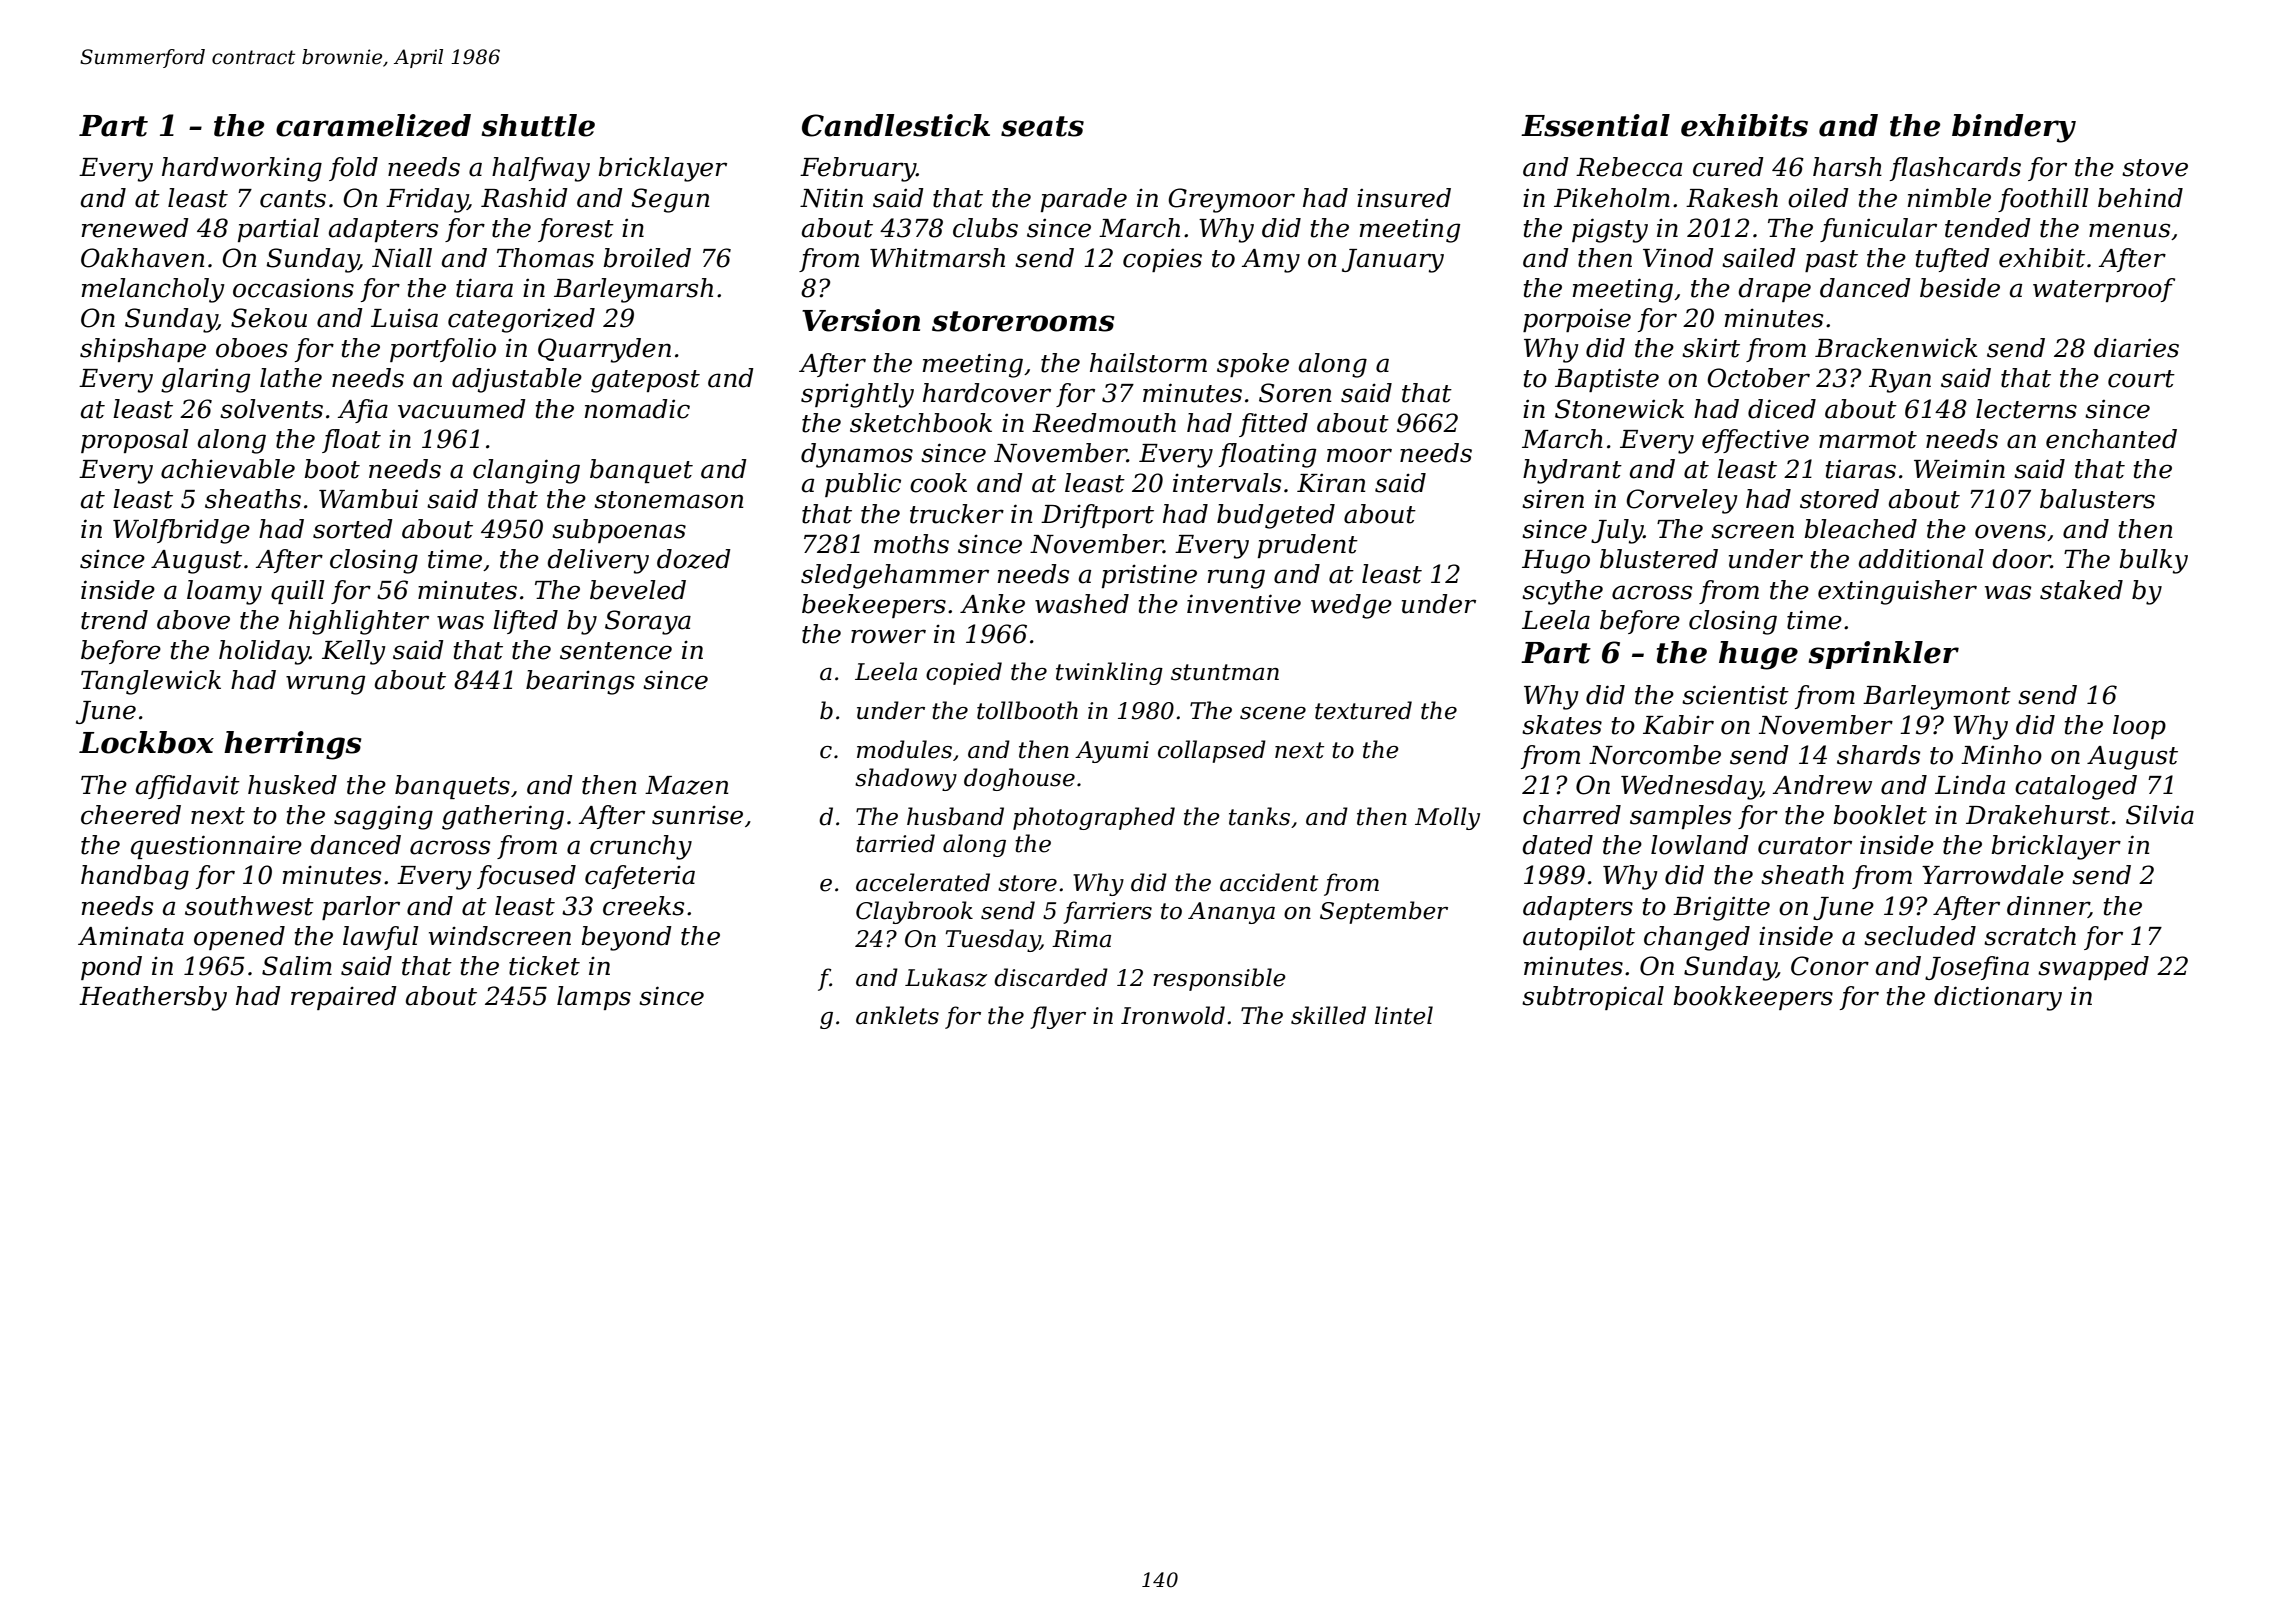  Describe the element at coordinates (1607, 380) in the screenshot. I see `Baptiste` at that location.
